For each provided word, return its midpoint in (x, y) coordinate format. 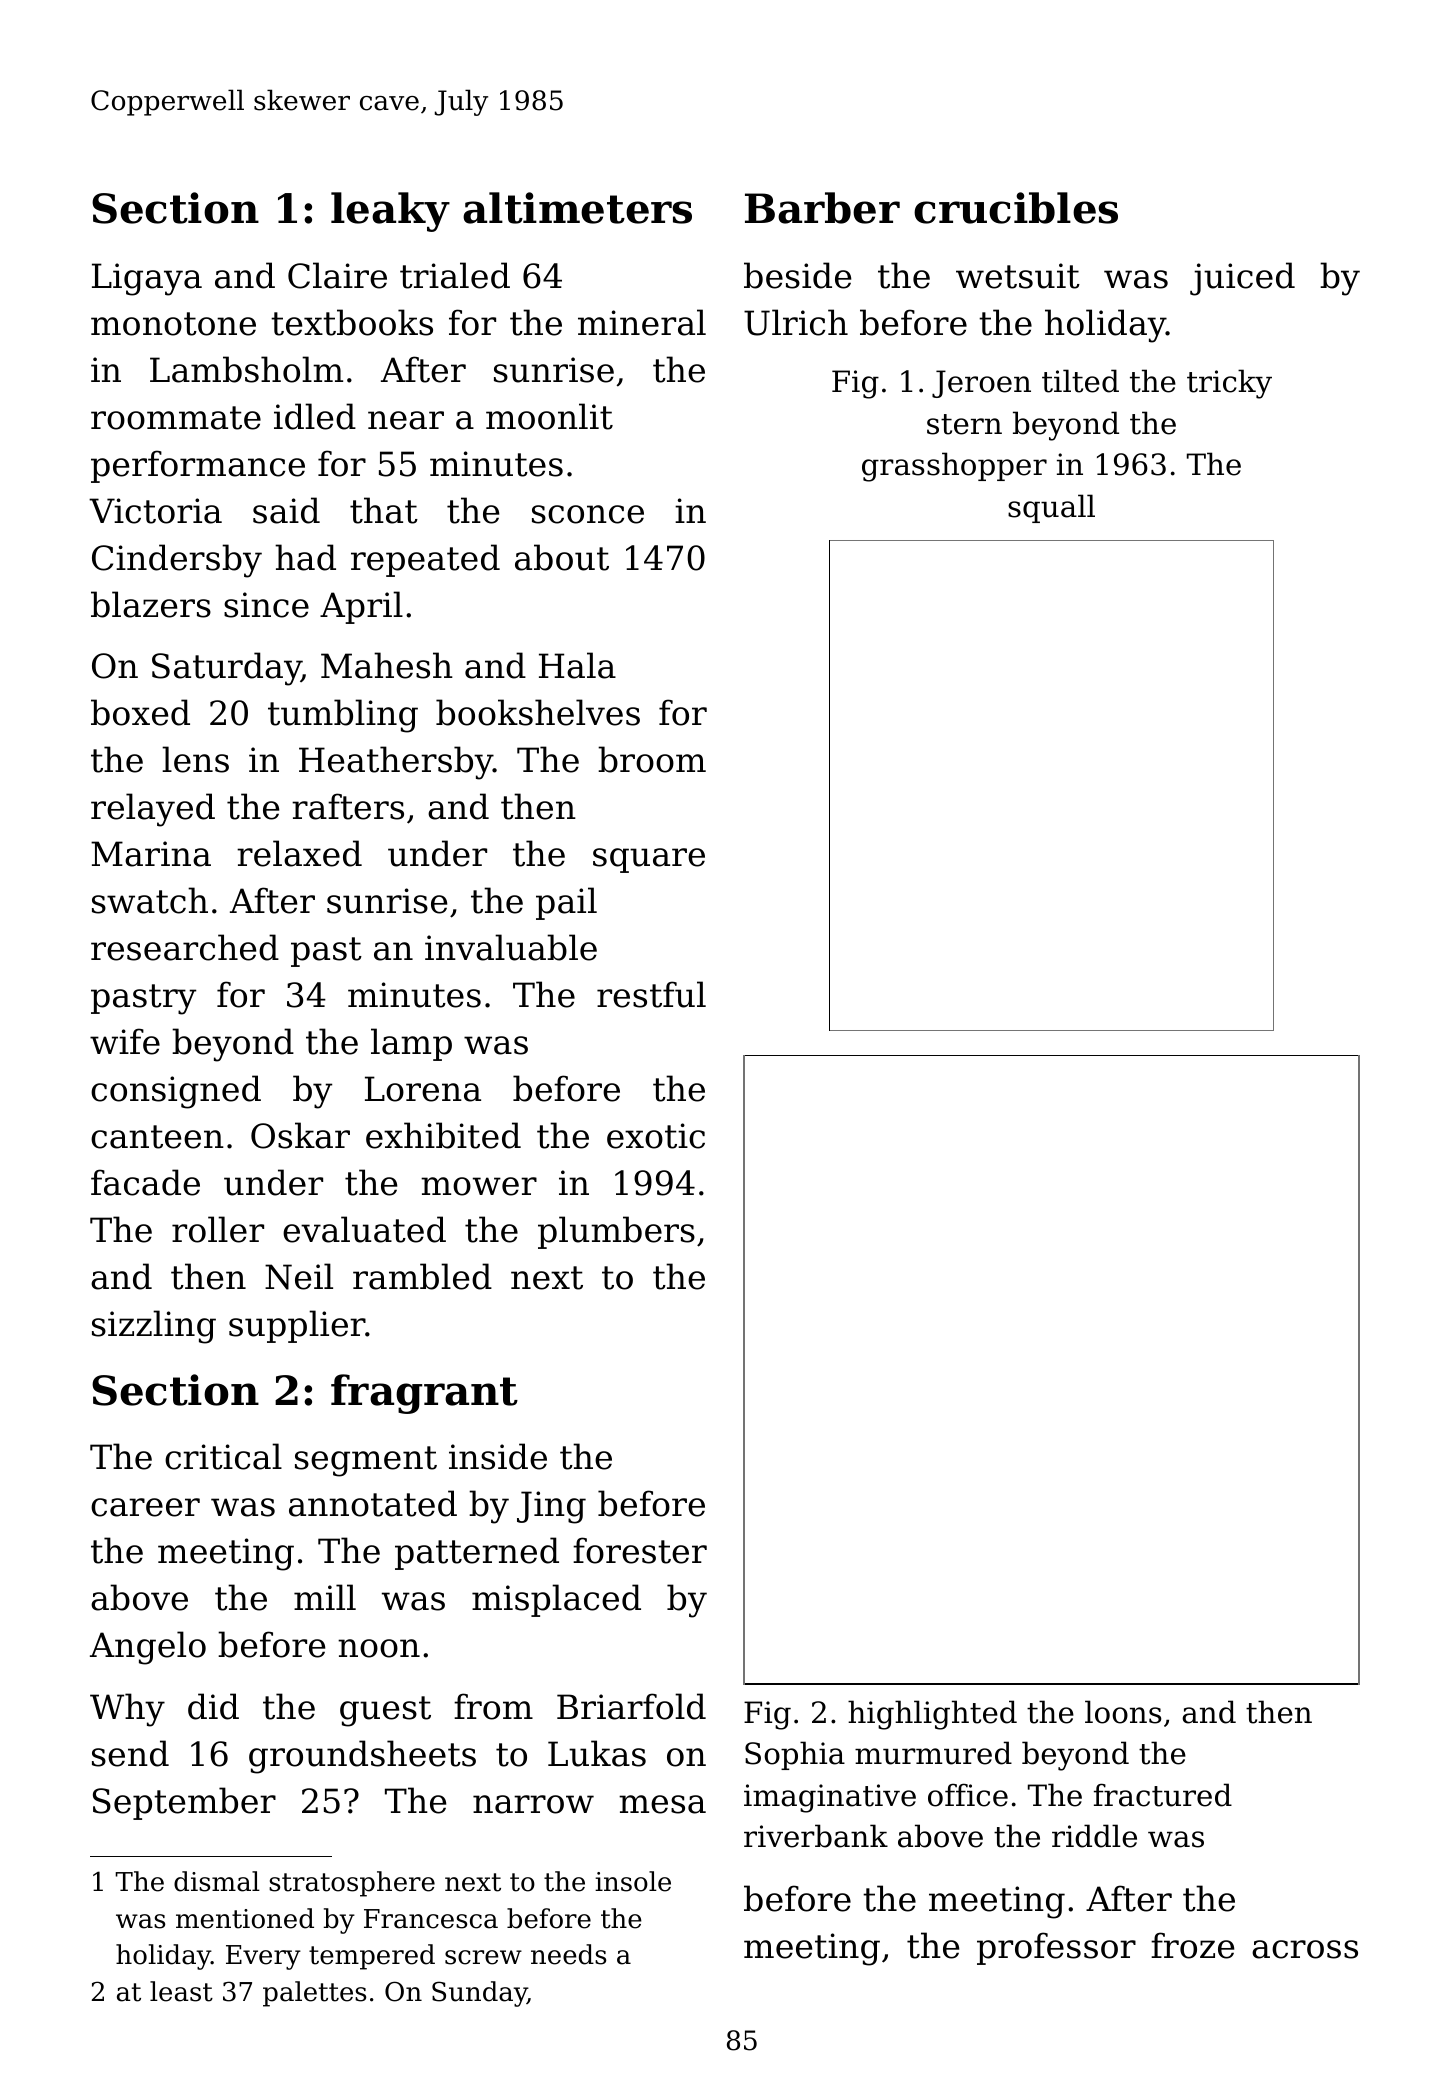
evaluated (364, 1229)
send (130, 1753)
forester (640, 1550)
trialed (455, 275)
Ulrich (796, 322)
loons (1123, 1712)
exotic (656, 1136)
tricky (1229, 384)
